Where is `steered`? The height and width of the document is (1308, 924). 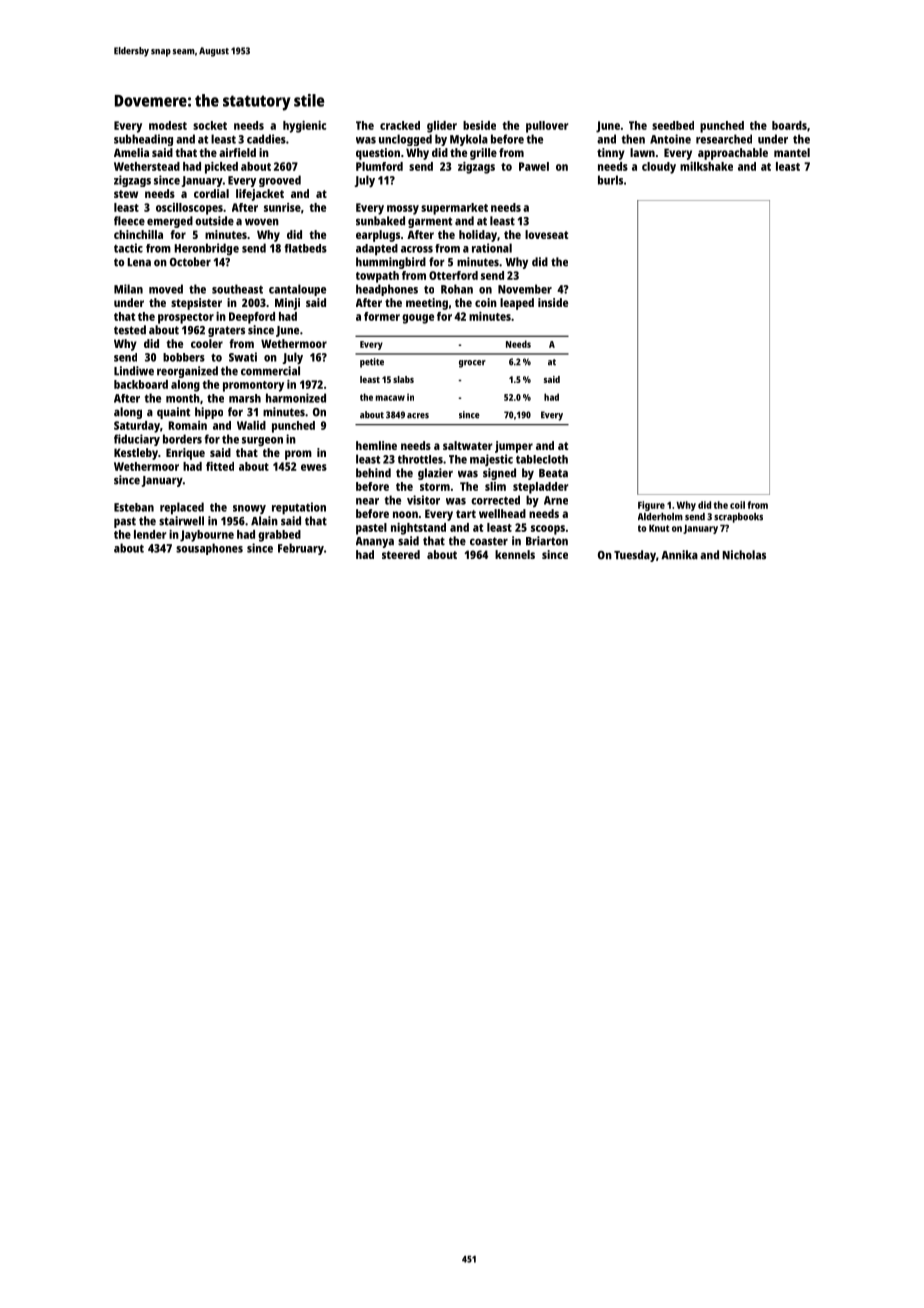
steered is located at coordinates (401, 554).
